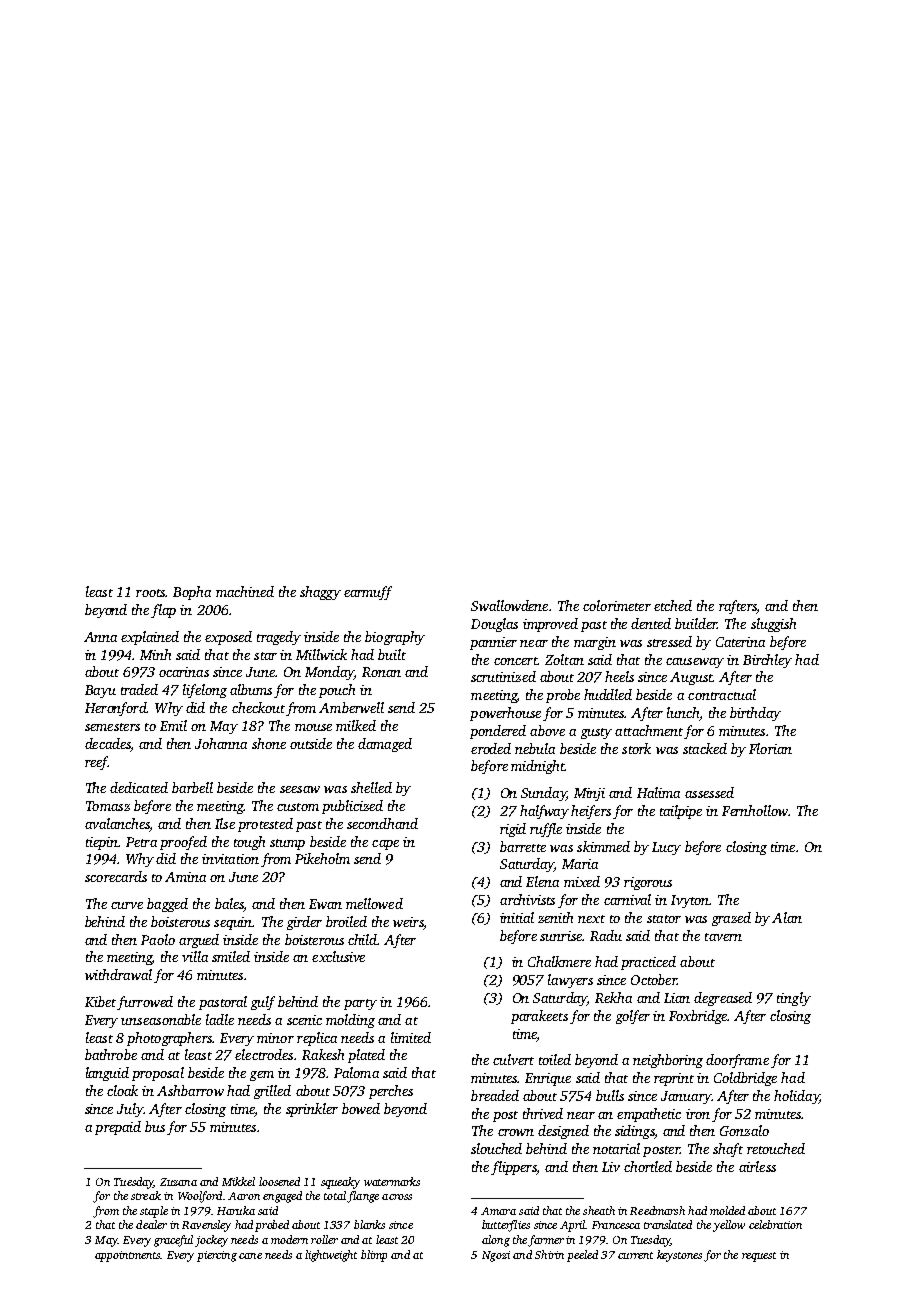 This document has width=908, height=1316. What do you see at coordinates (495, 1095) in the document?
I see `breaded` at bounding box center [495, 1095].
